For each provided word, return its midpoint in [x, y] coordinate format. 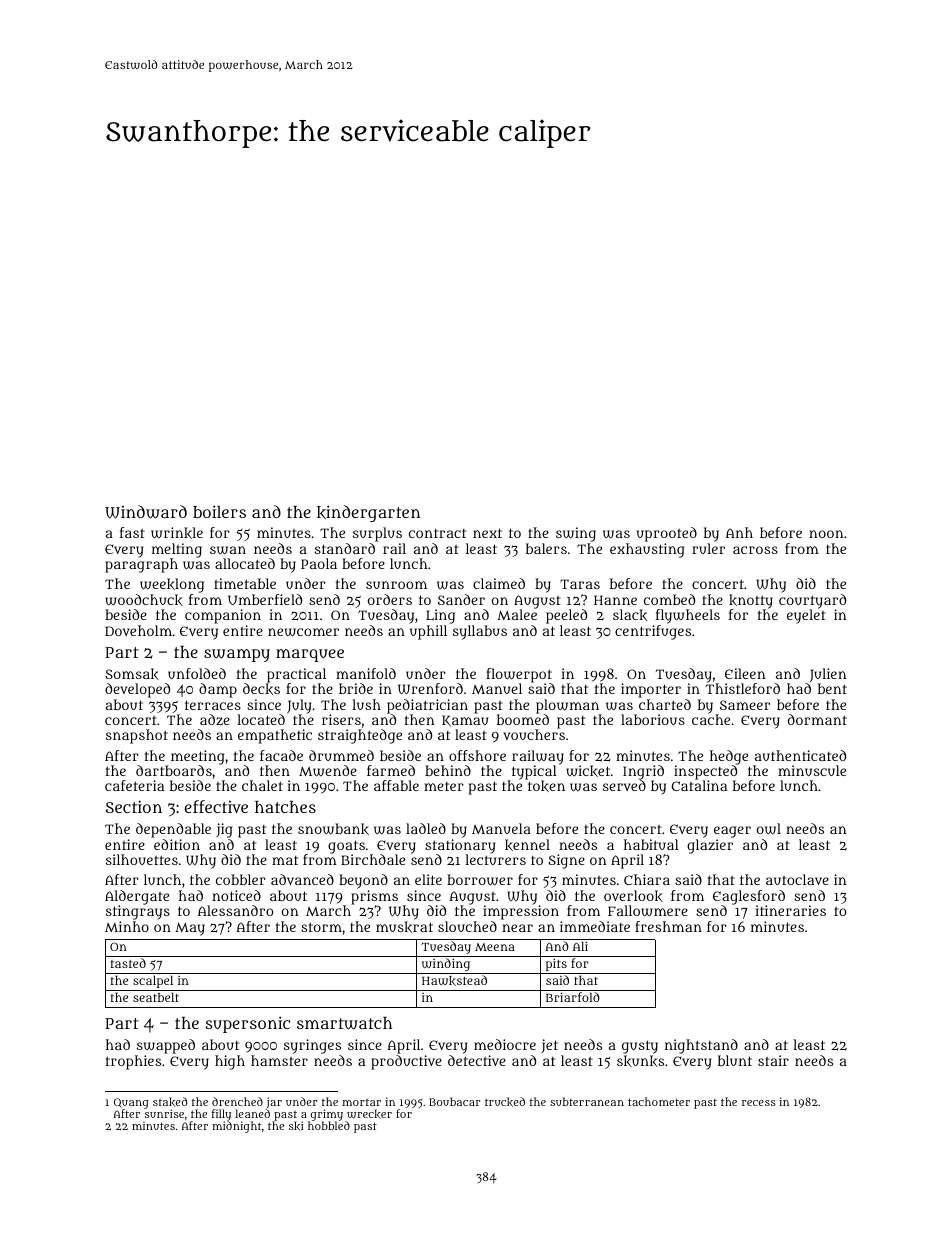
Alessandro [235, 910]
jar [274, 1103]
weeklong [172, 585]
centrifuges [653, 632]
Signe [566, 861]
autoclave [797, 879]
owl [769, 829]
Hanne [615, 600]
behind [448, 770]
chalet [262, 785]
